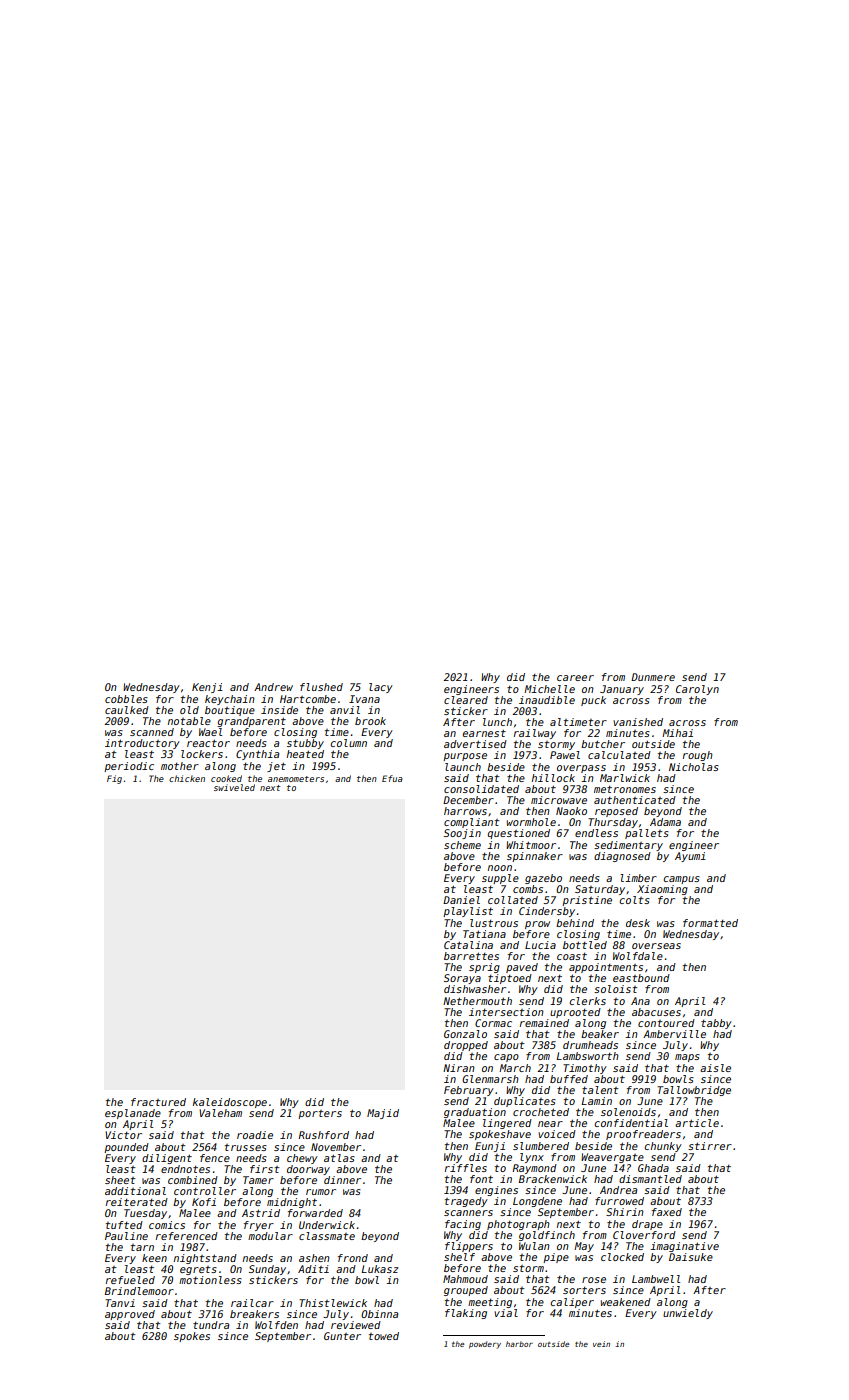 This screenshot has width=849, height=1400. Describe the element at coordinates (575, 678) in the screenshot. I see `career` at that location.
